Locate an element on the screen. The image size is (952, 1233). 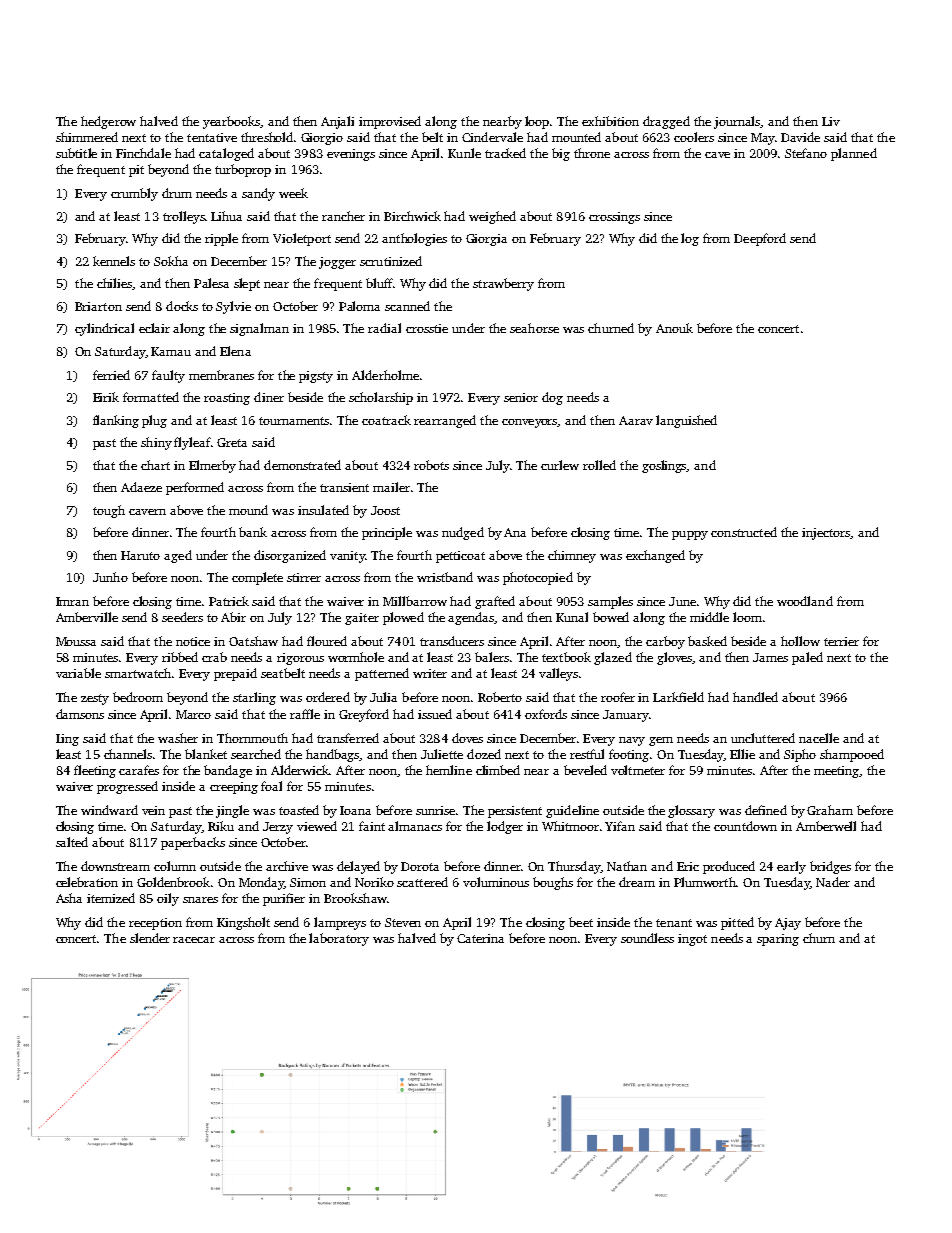
jingle is located at coordinates (232, 811).
